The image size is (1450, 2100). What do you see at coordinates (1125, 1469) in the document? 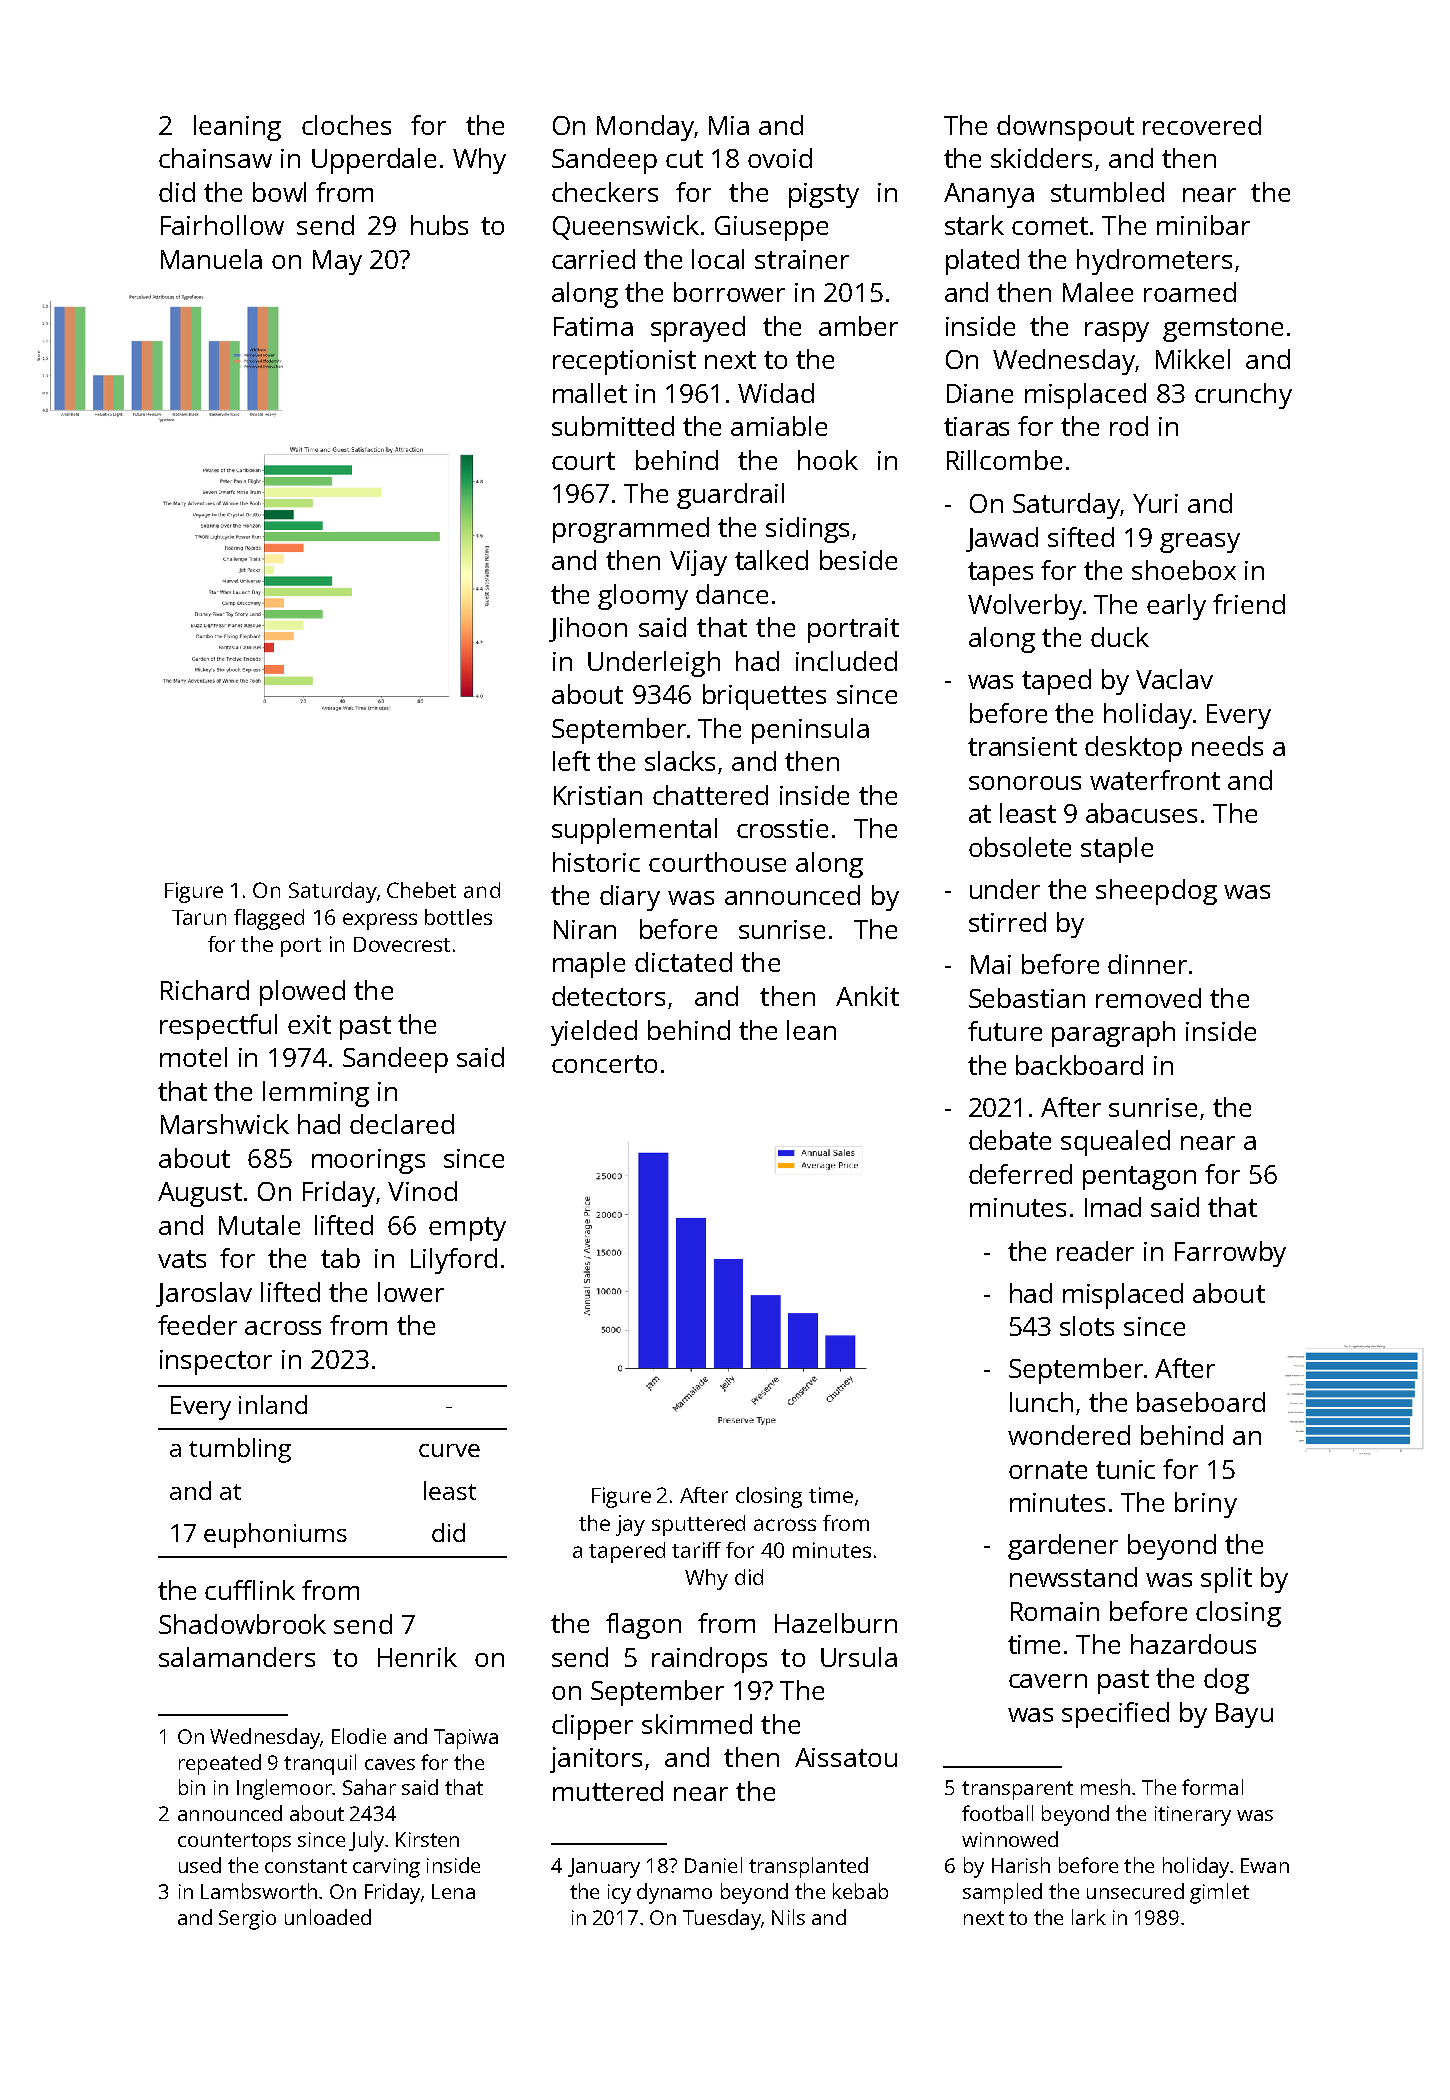
I see `tunic` at bounding box center [1125, 1469].
